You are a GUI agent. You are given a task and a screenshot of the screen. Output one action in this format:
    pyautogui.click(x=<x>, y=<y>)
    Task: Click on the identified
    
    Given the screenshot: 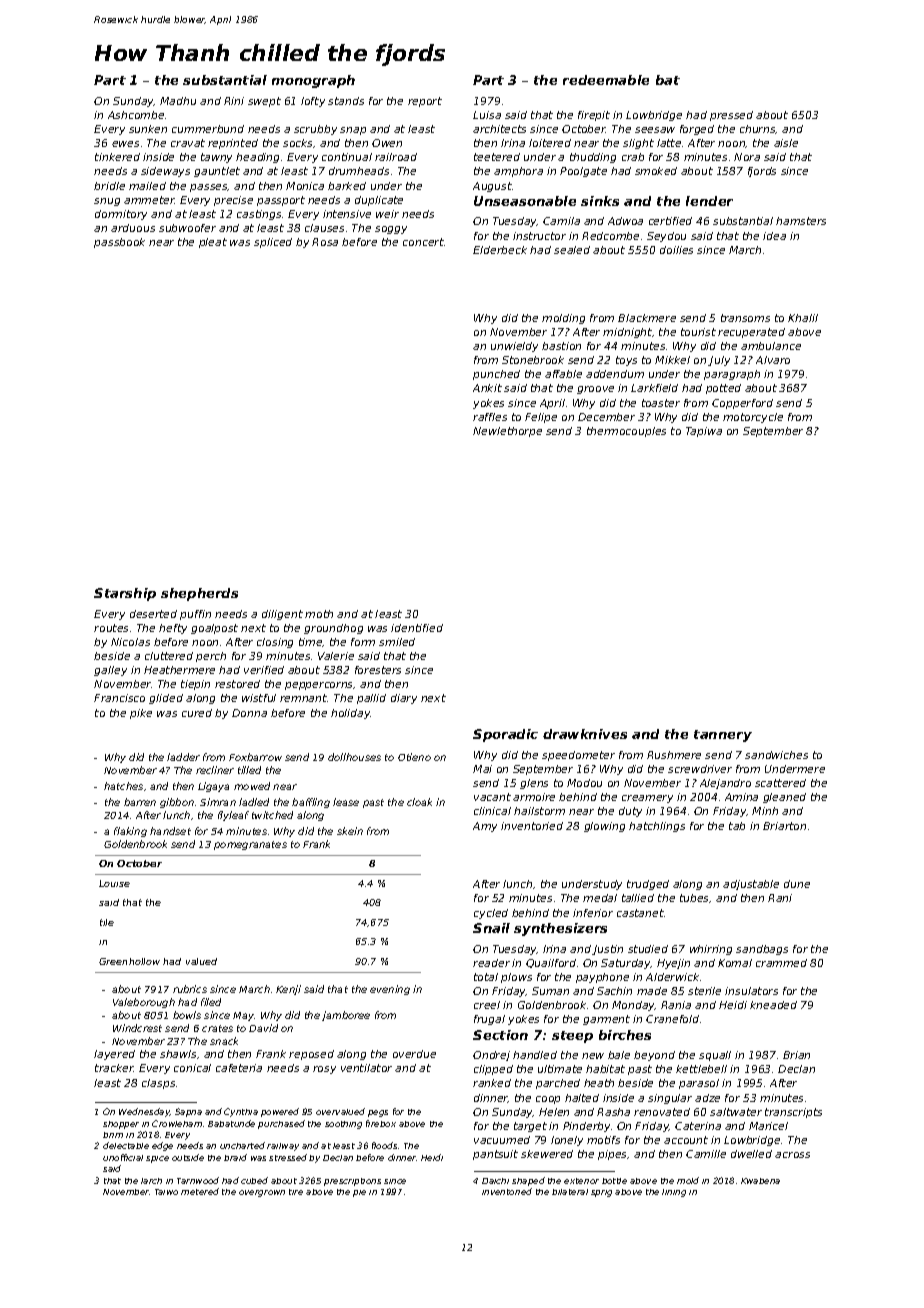 What is the action you would take?
    pyautogui.click(x=417, y=628)
